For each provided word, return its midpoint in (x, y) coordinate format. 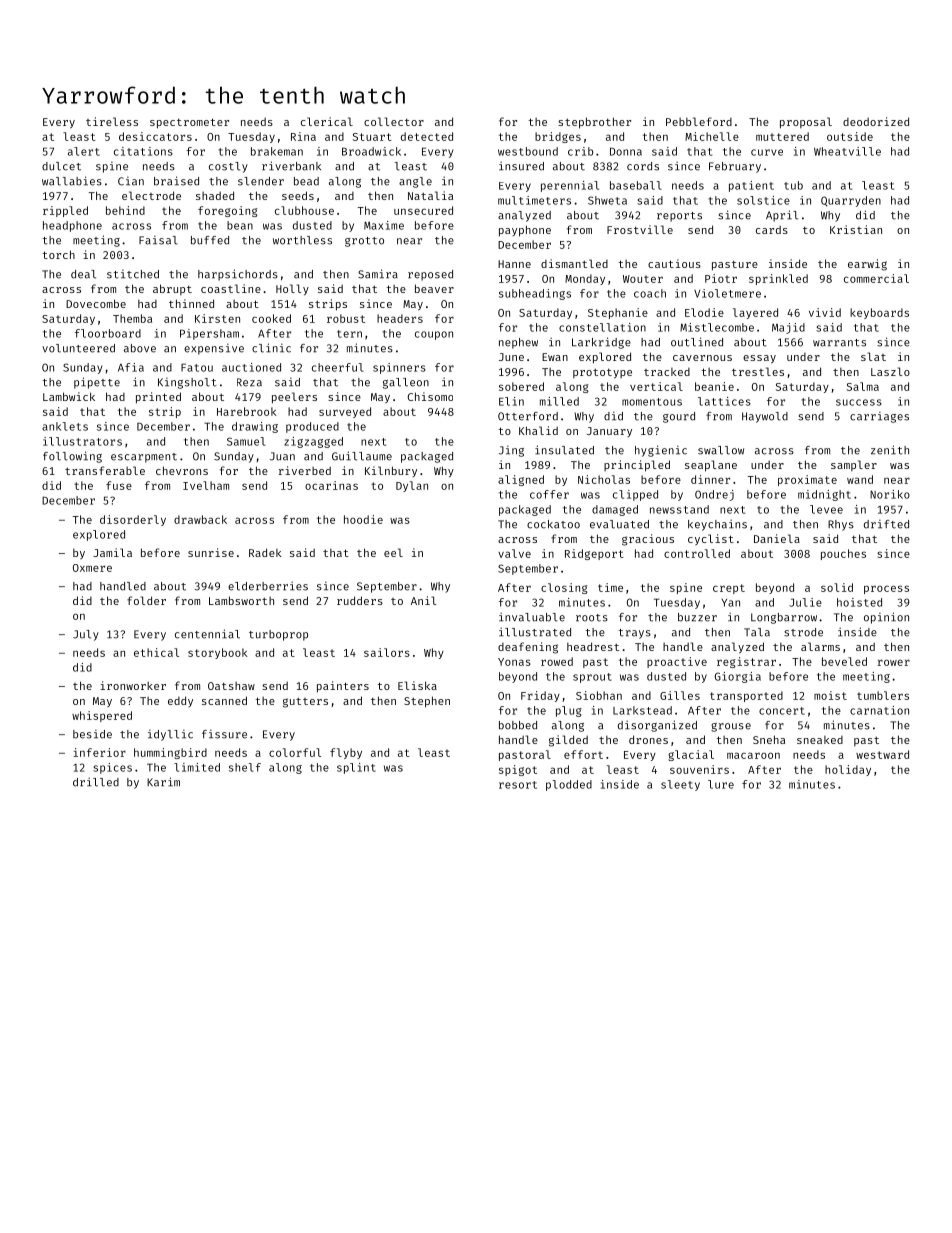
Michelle (712, 136)
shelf (245, 767)
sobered (521, 386)
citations (143, 151)
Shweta (607, 200)
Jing (511, 451)
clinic (271, 348)
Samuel (246, 441)
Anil (423, 600)
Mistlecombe (717, 327)
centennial (207, 634)
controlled (697, 553)
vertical (656, 386)
